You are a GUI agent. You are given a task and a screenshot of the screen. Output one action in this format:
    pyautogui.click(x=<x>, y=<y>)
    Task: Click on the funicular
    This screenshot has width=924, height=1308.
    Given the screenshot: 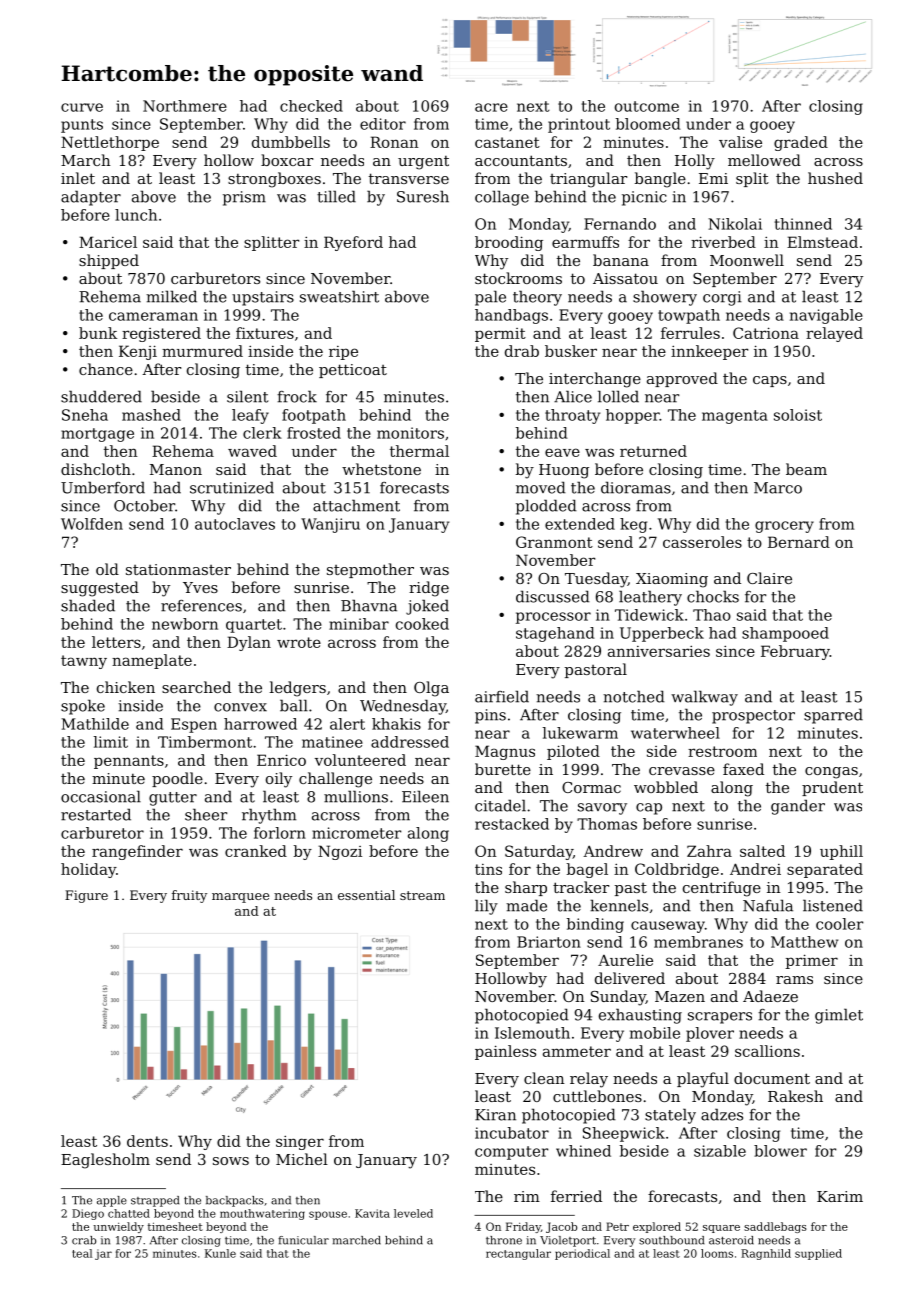 What is the action you would take?
    pyautogui.click(x=303, y=1240)
